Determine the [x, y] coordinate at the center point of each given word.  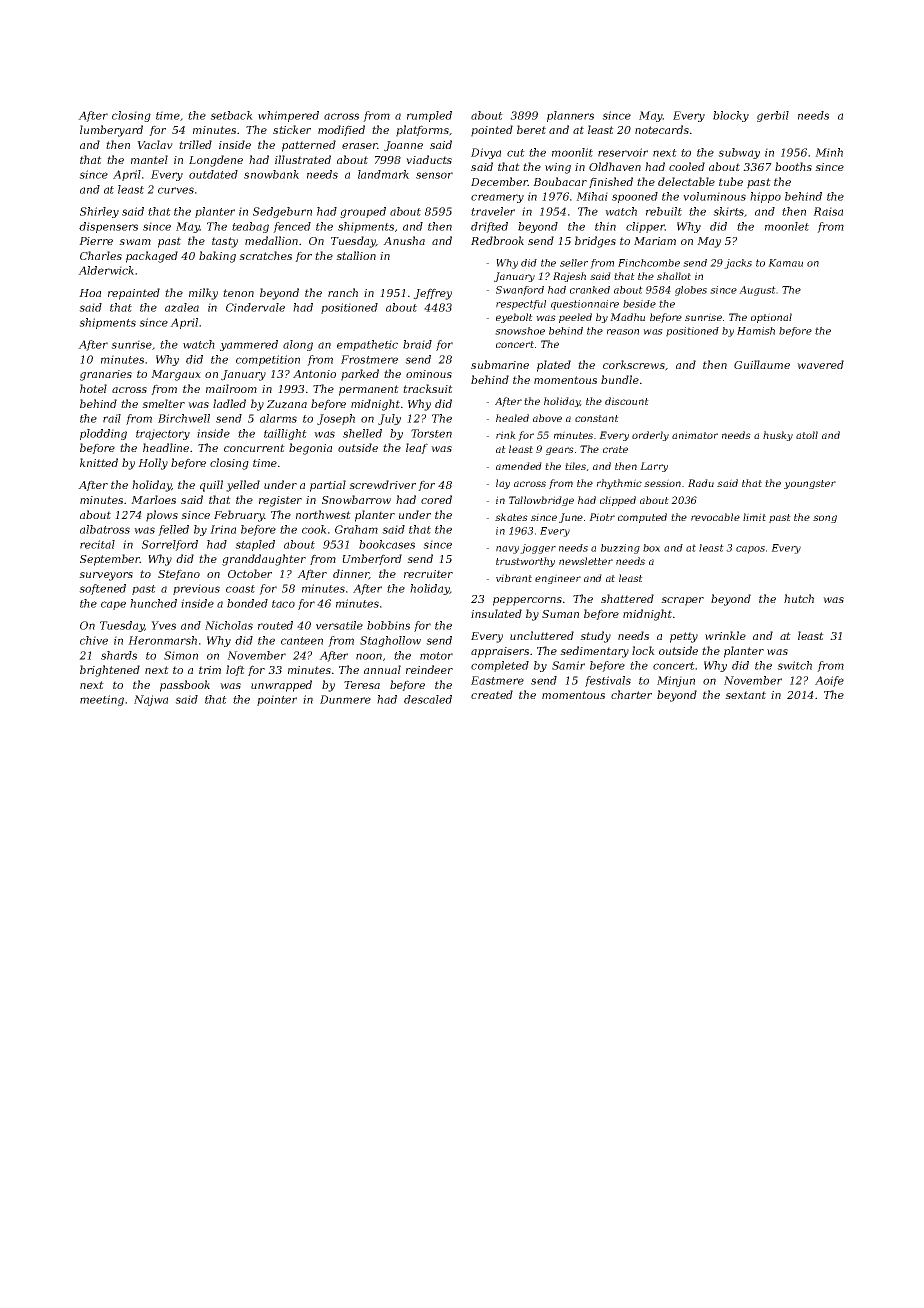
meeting [102, 700]
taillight [285, 434]
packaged [152, 257]
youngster [810, 484]
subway [739, 153]
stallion [356, 255]
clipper [645, 227]
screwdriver [382, 484]
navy [507, 550]
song [825, 519]
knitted [99, 462]
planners [570, 116]
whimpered [288, 116]
